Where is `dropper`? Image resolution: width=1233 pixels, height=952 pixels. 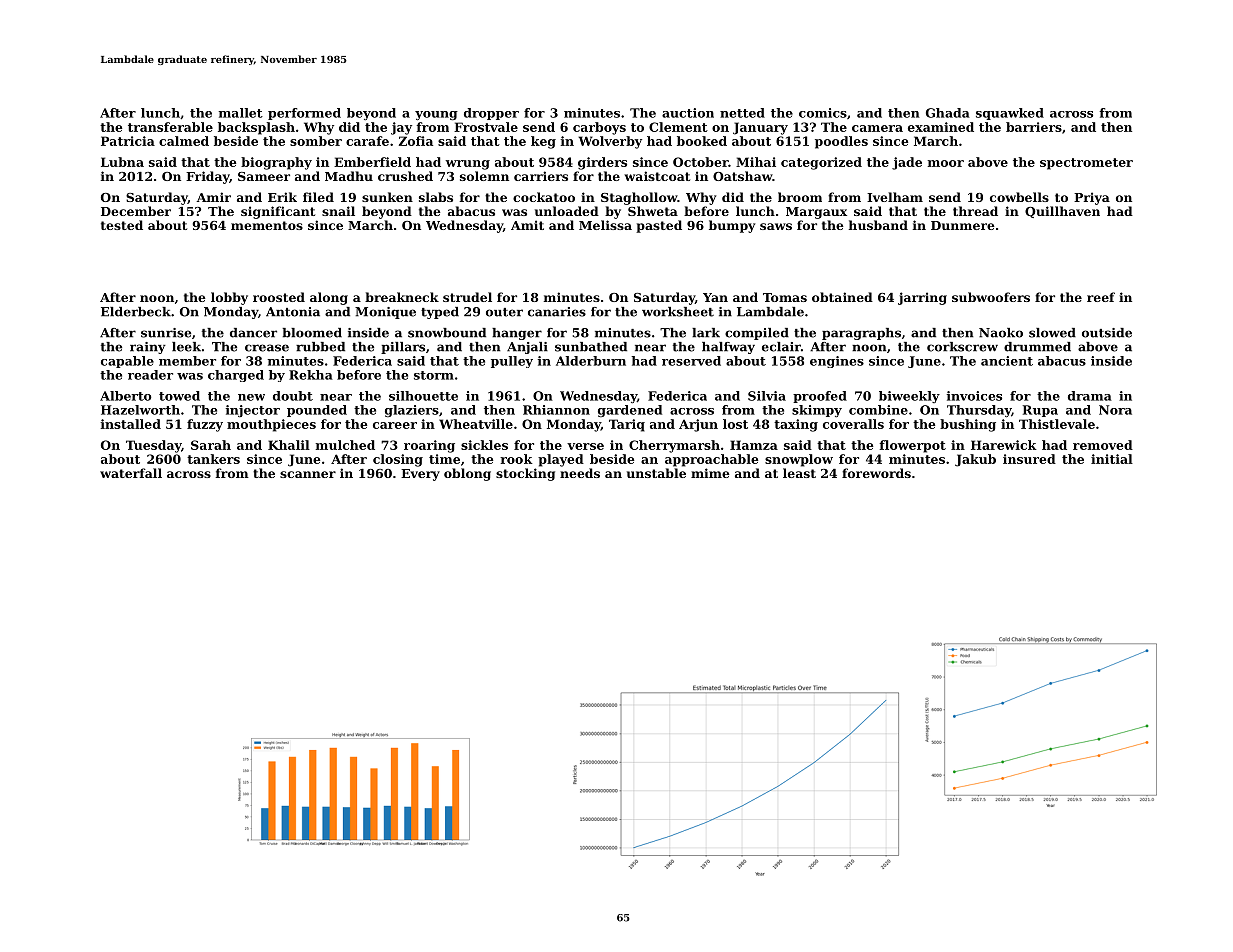
dropper is located at coordinates (491, 114).
